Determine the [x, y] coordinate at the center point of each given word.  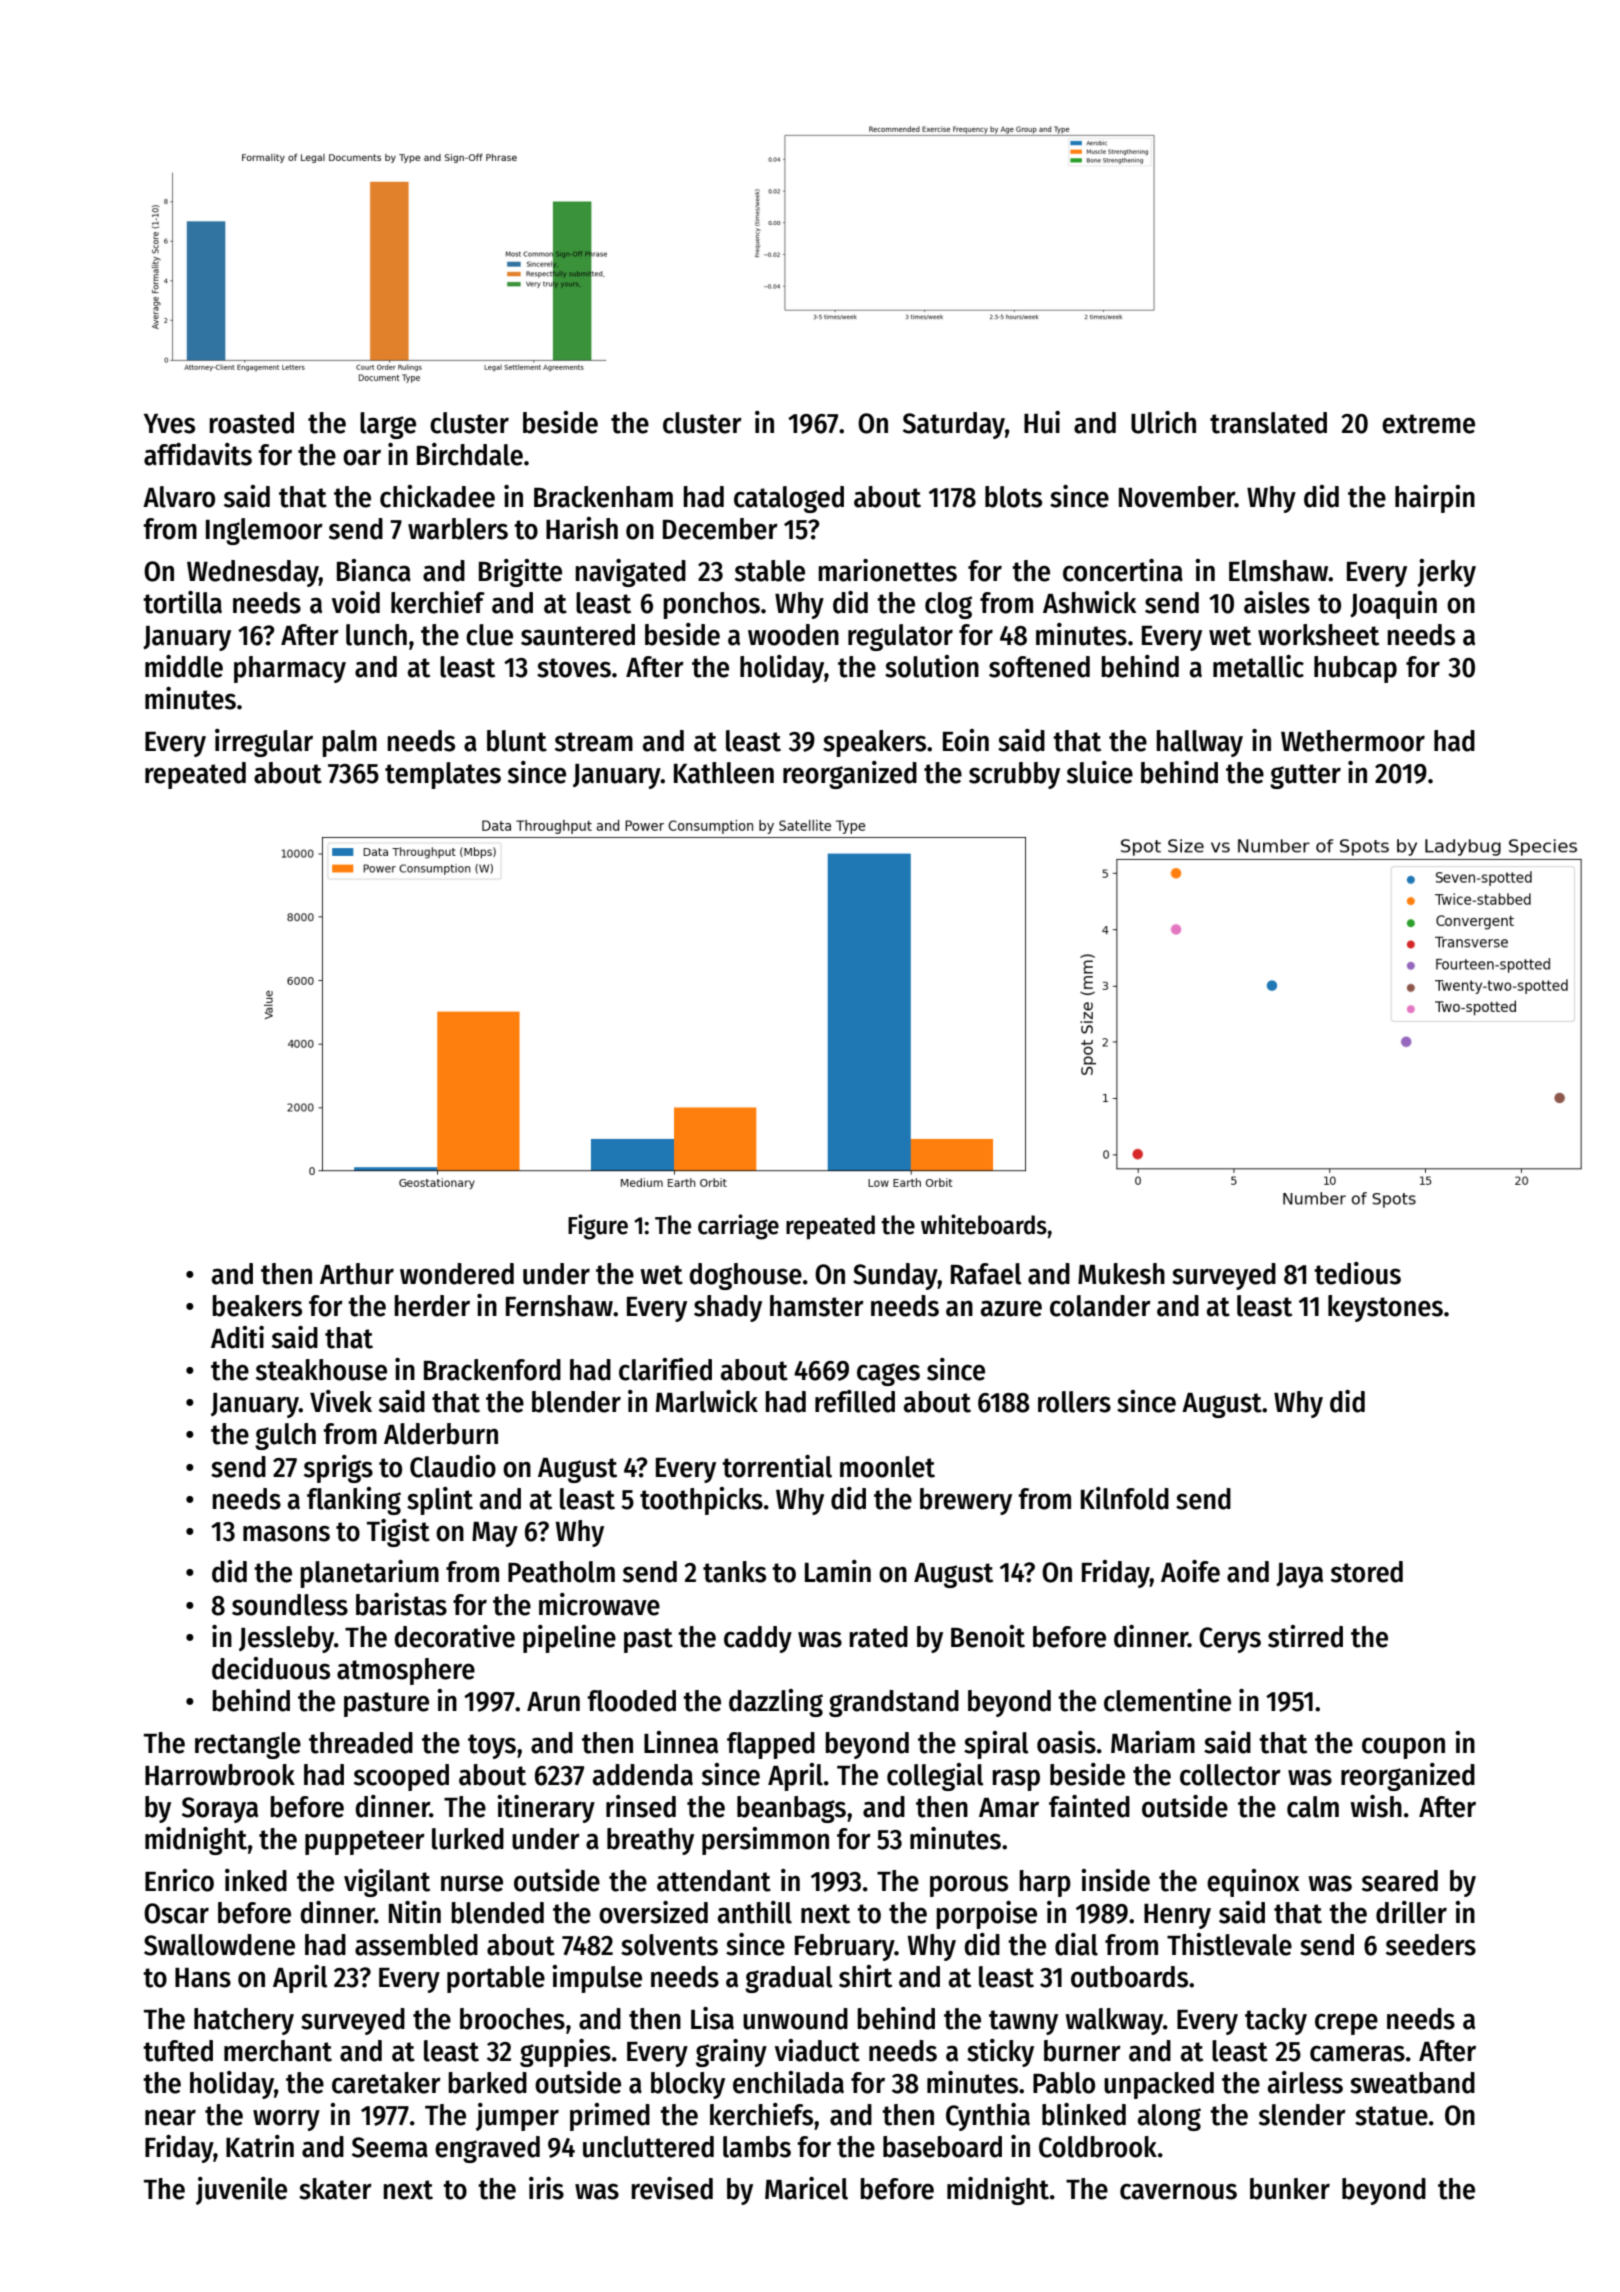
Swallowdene [219, 1945]
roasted [251, 423]
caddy [758, 1639]
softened [1039, 667]
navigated [630, 573]
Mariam [1153, 1742]
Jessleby [286, 1639]
